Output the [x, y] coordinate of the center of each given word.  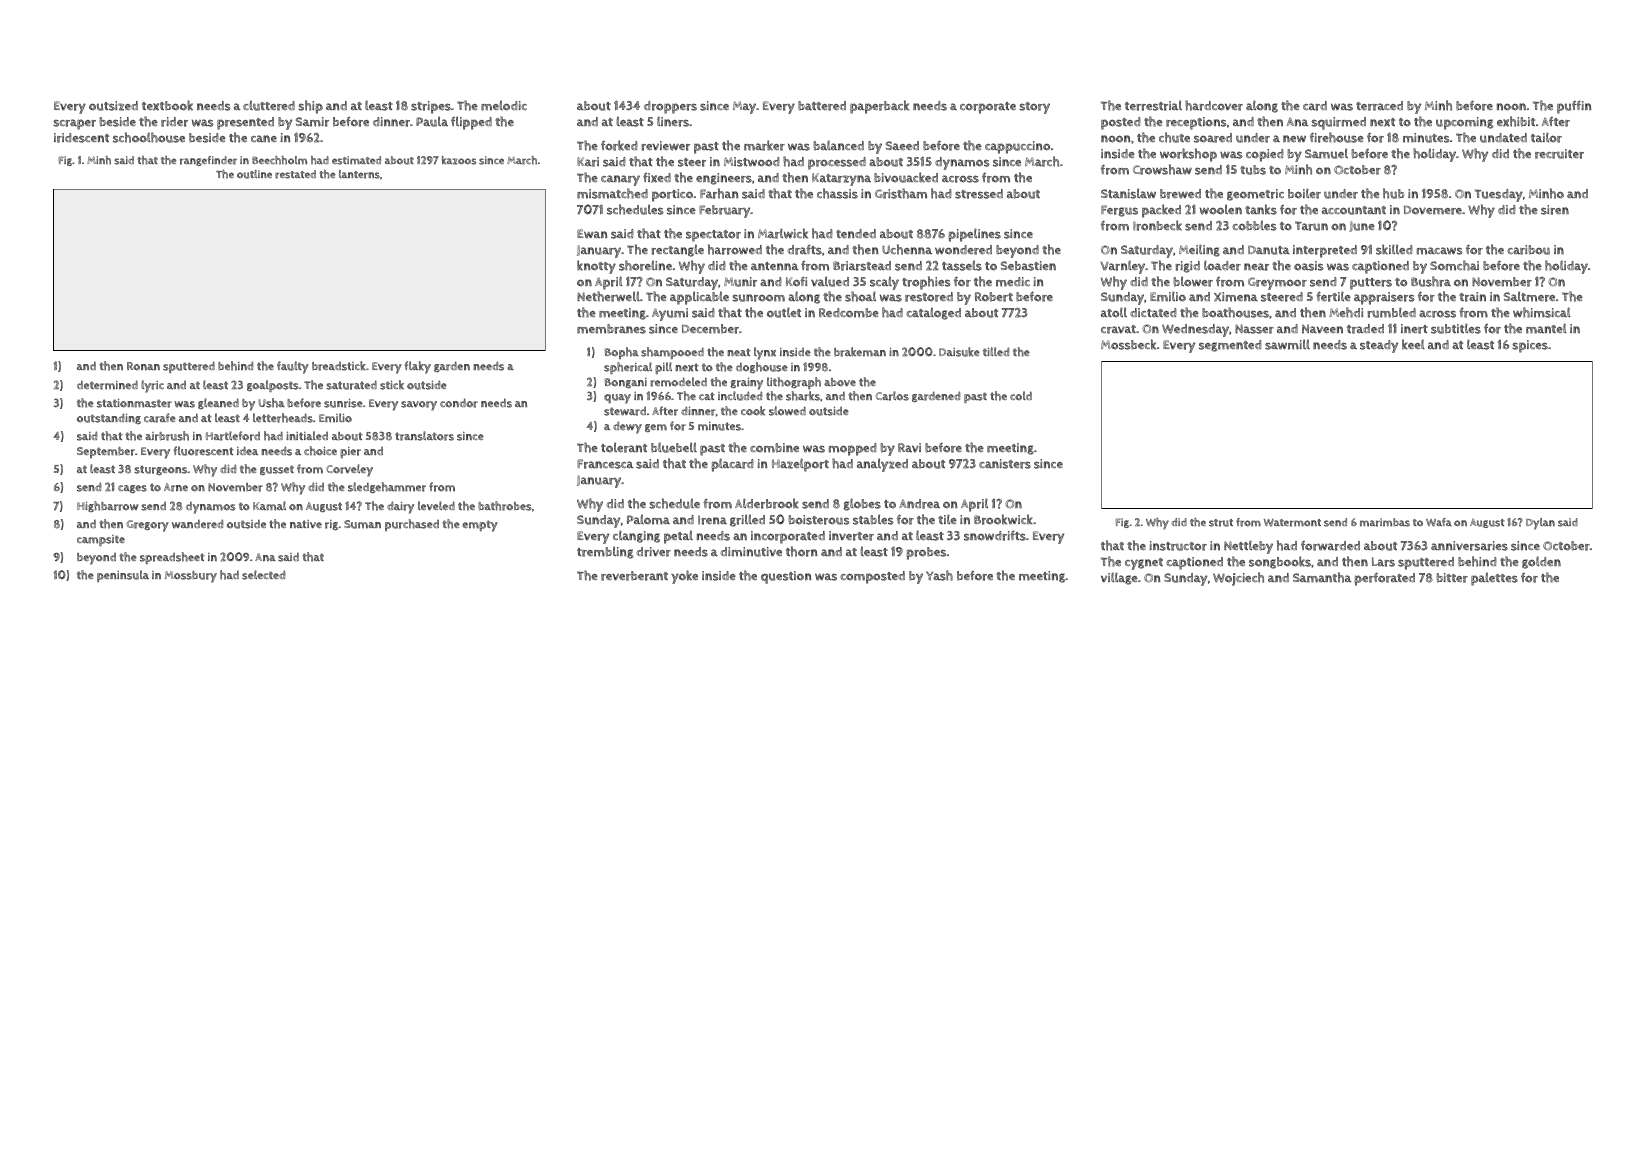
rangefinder [208, 161]
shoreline [645, 265]
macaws [1440, 251]
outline [254, 174]
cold [1021, 396]
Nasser [1254, 329]
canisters [1005, 464]
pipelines [975, 235]
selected [263, 575]
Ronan [143, 366]
